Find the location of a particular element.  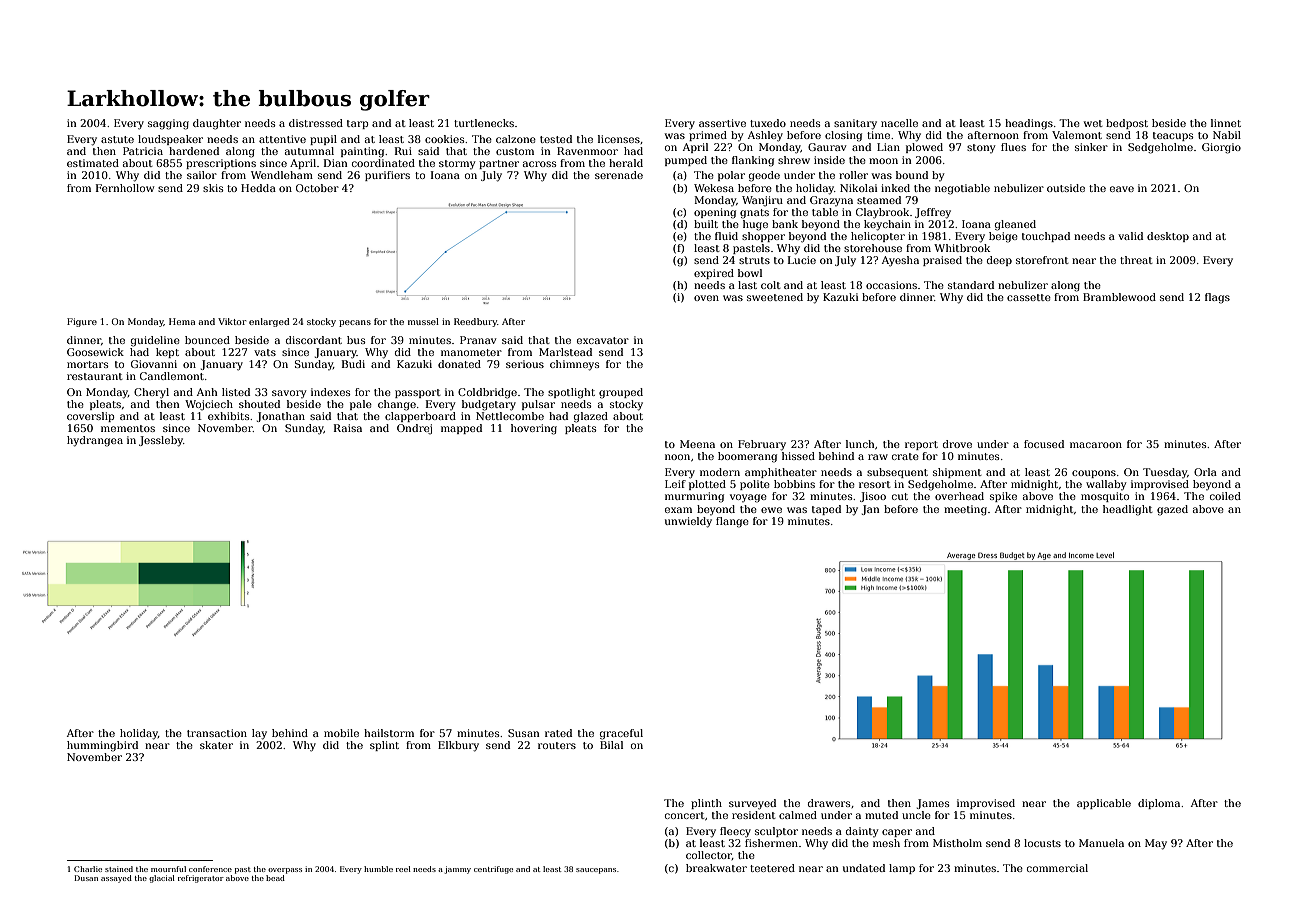

headlight is located at coordinates (1128, 510).
